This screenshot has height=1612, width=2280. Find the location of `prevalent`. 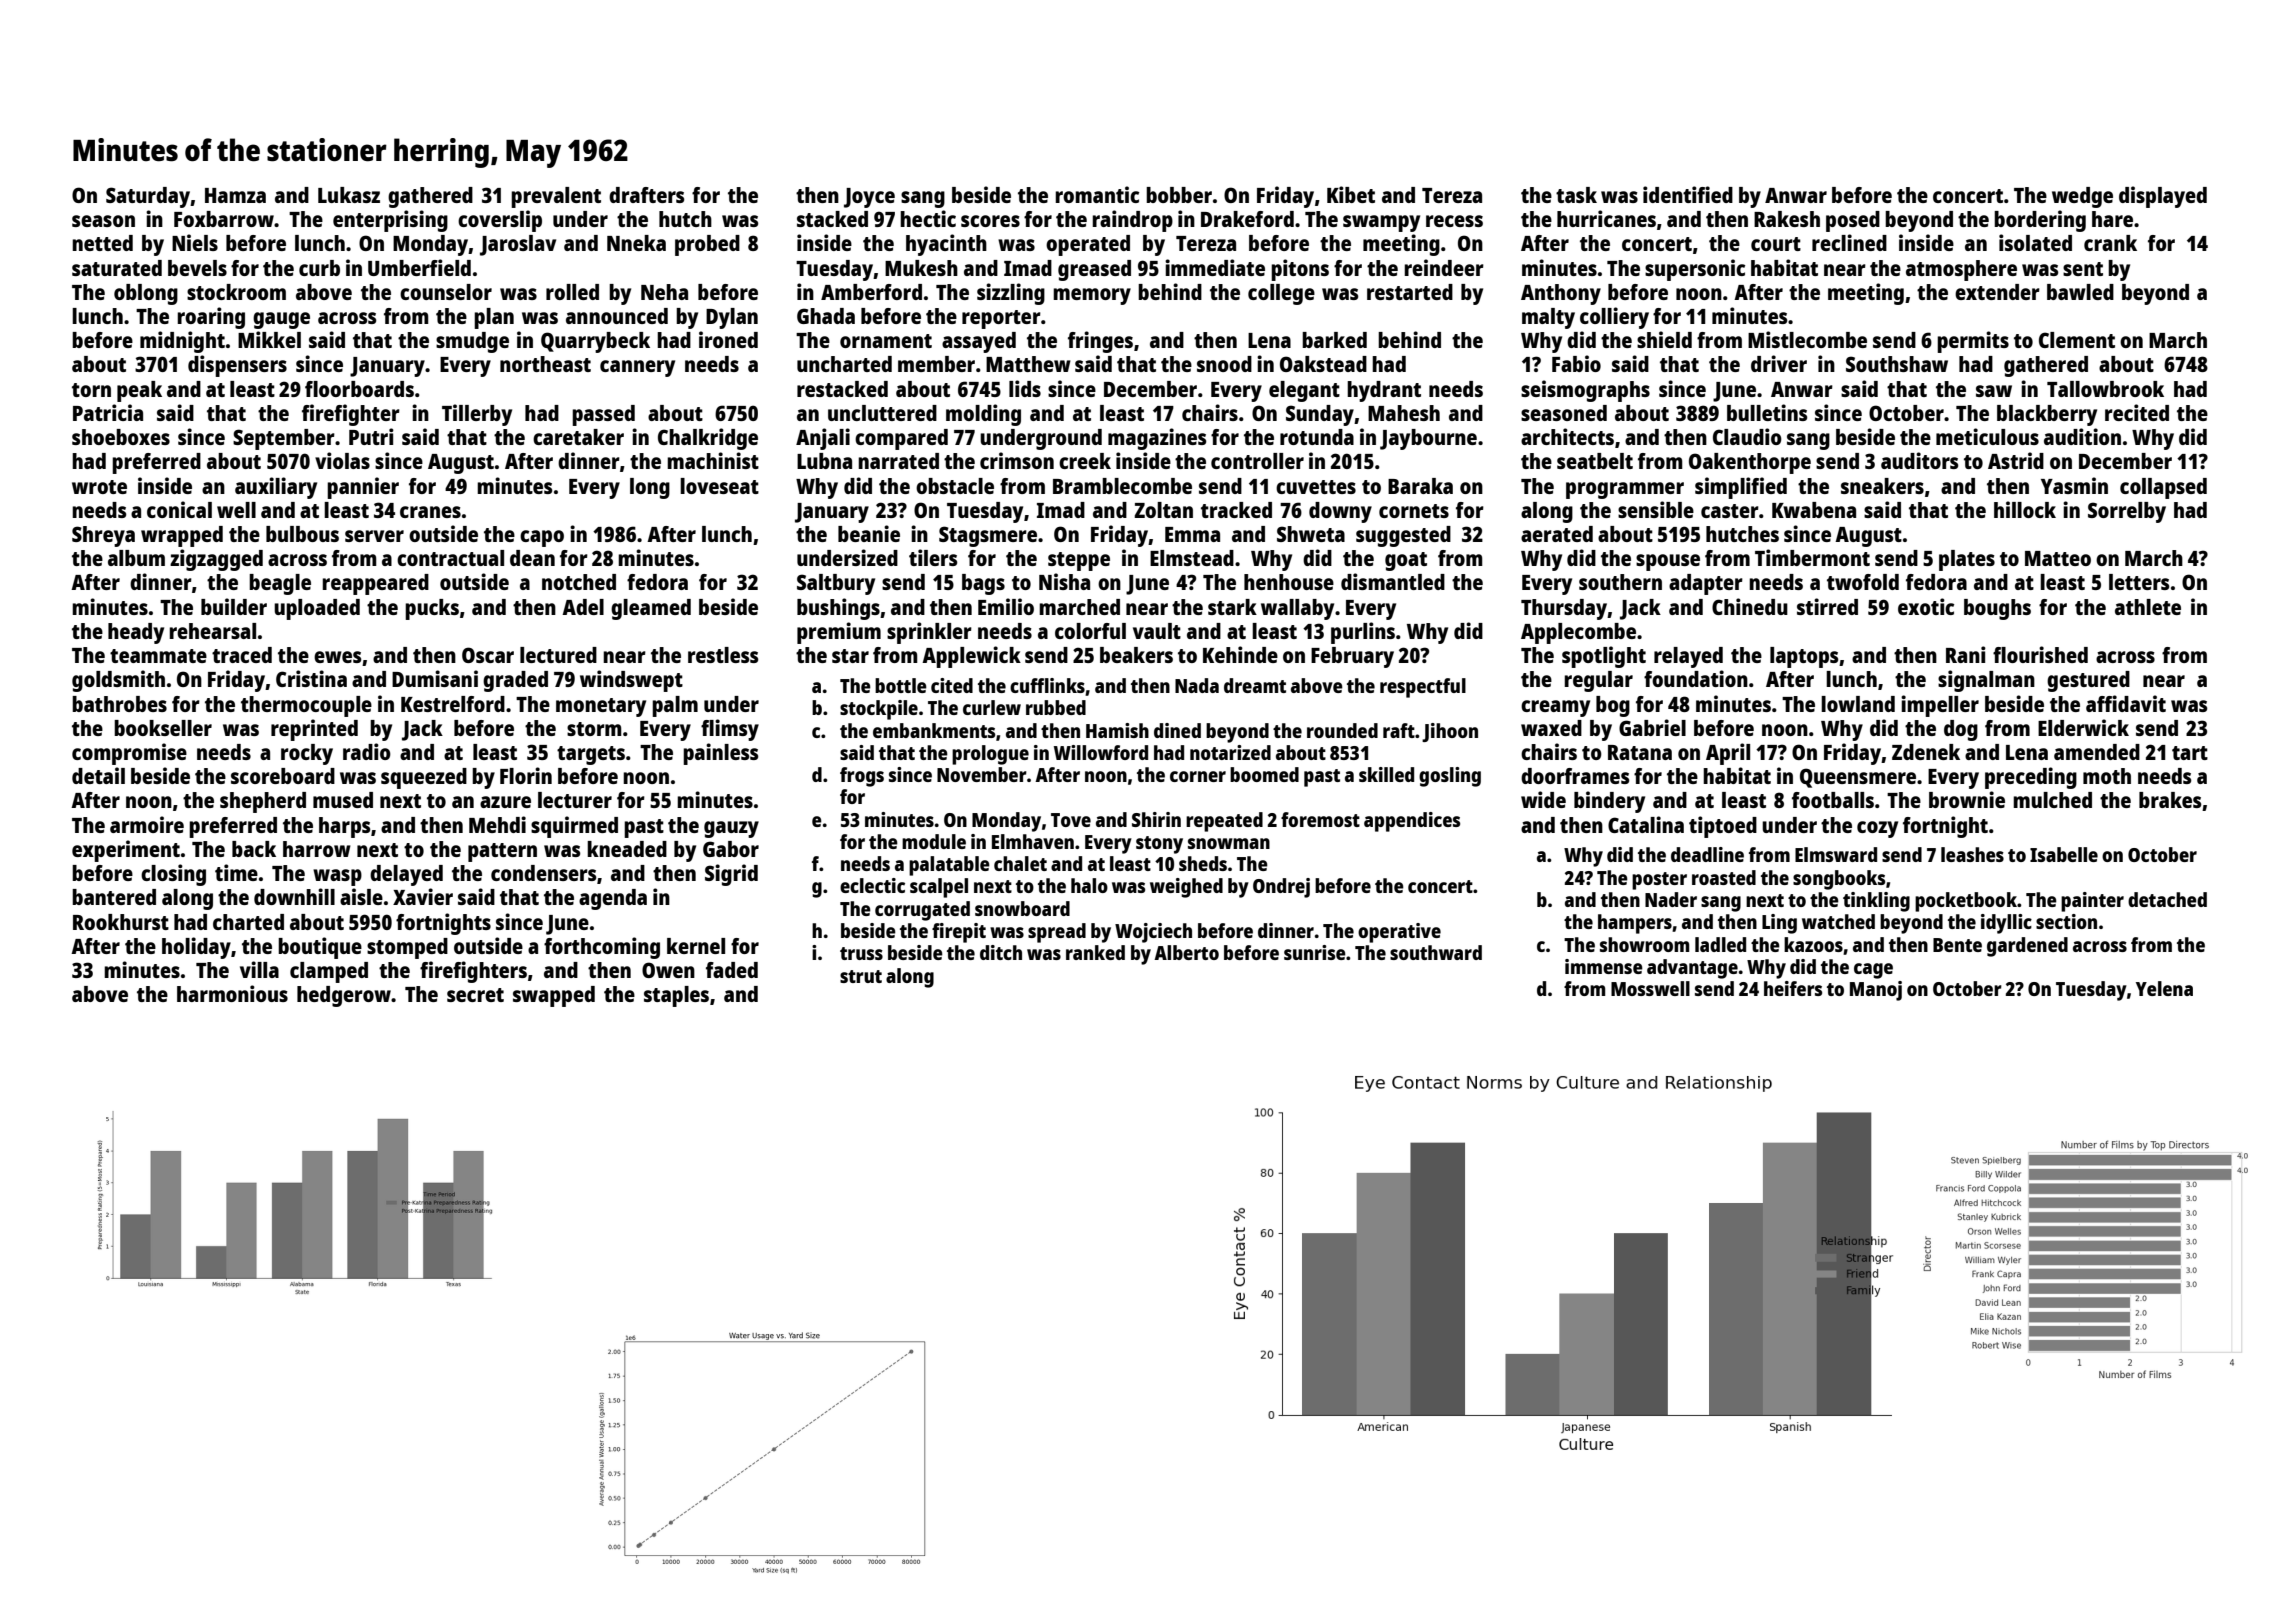

prevalent is located at coordinates (556, 197).
